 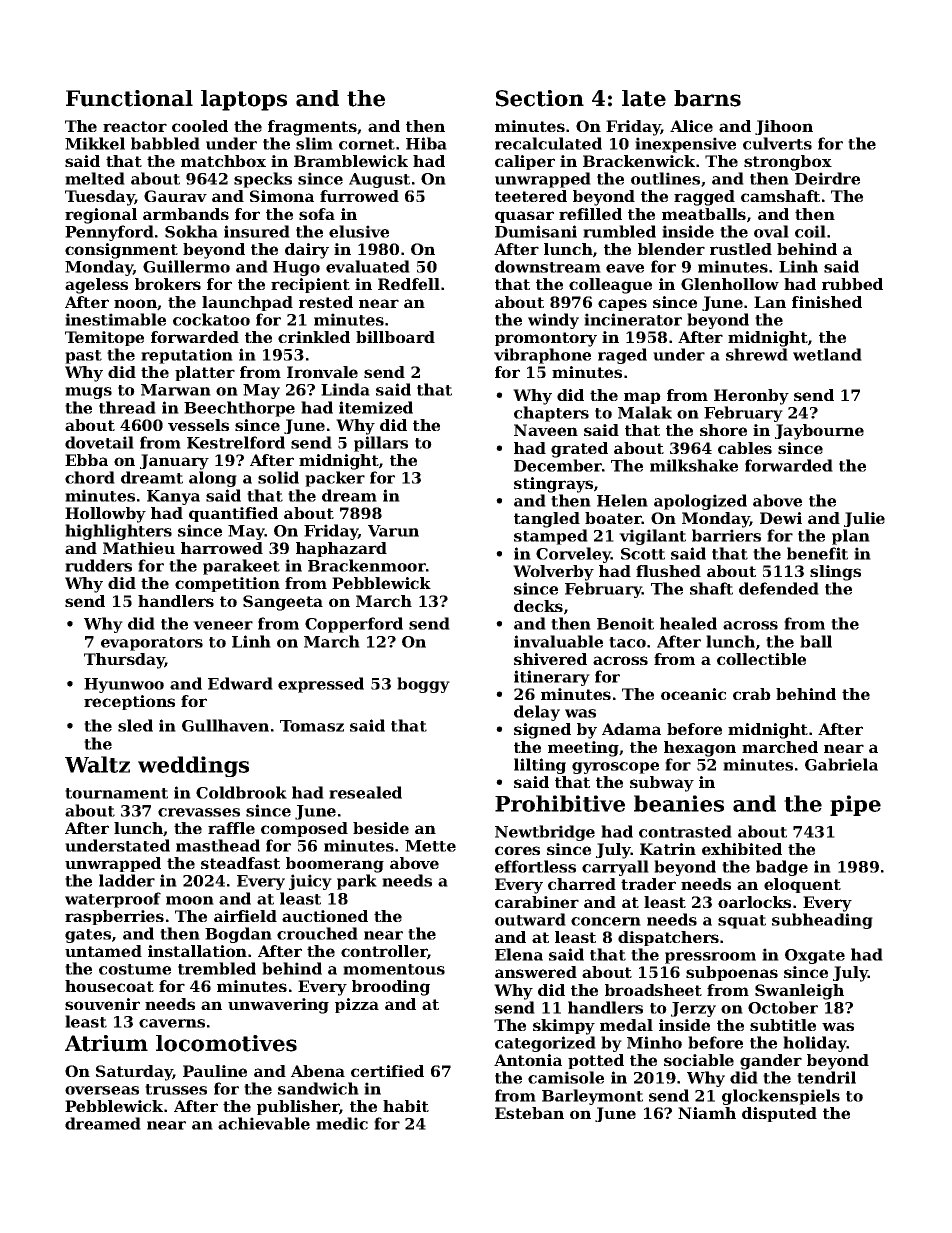 I want to click on ladder, so click(x=127, y=880).
